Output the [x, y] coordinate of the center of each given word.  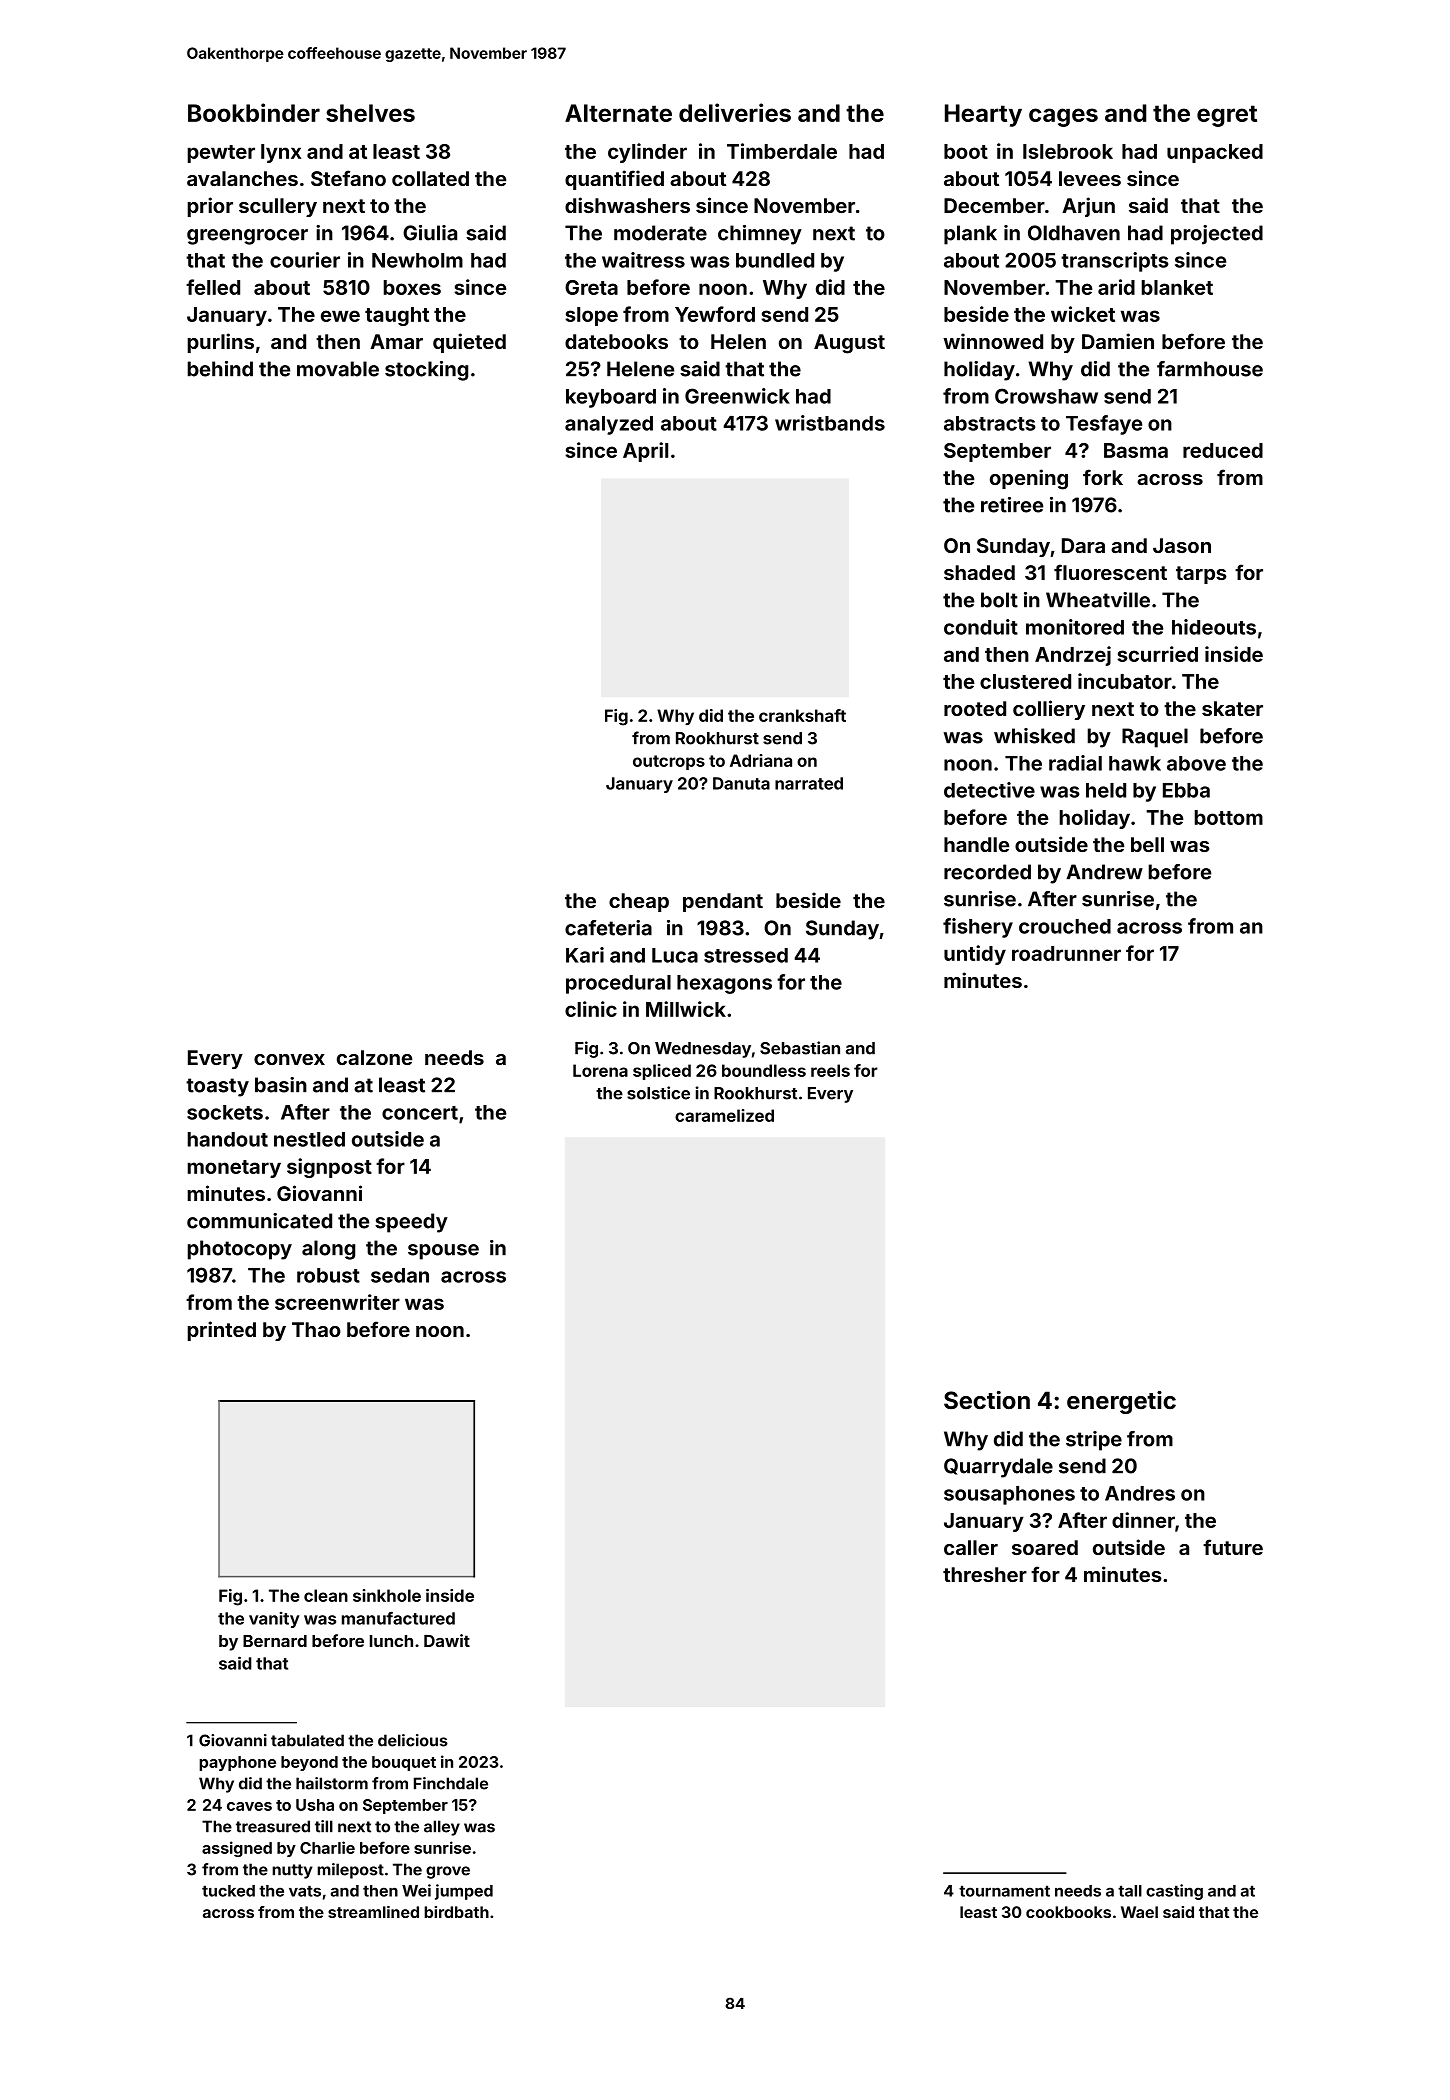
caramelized [724, 1115]
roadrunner [1066, 953]
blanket [1177, 287]
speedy [411, 1223]
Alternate [618, 113]
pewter [221, 154]
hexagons [724, 984]
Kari [585, 955]
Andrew [1104, 872]
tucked [228, 1891]
